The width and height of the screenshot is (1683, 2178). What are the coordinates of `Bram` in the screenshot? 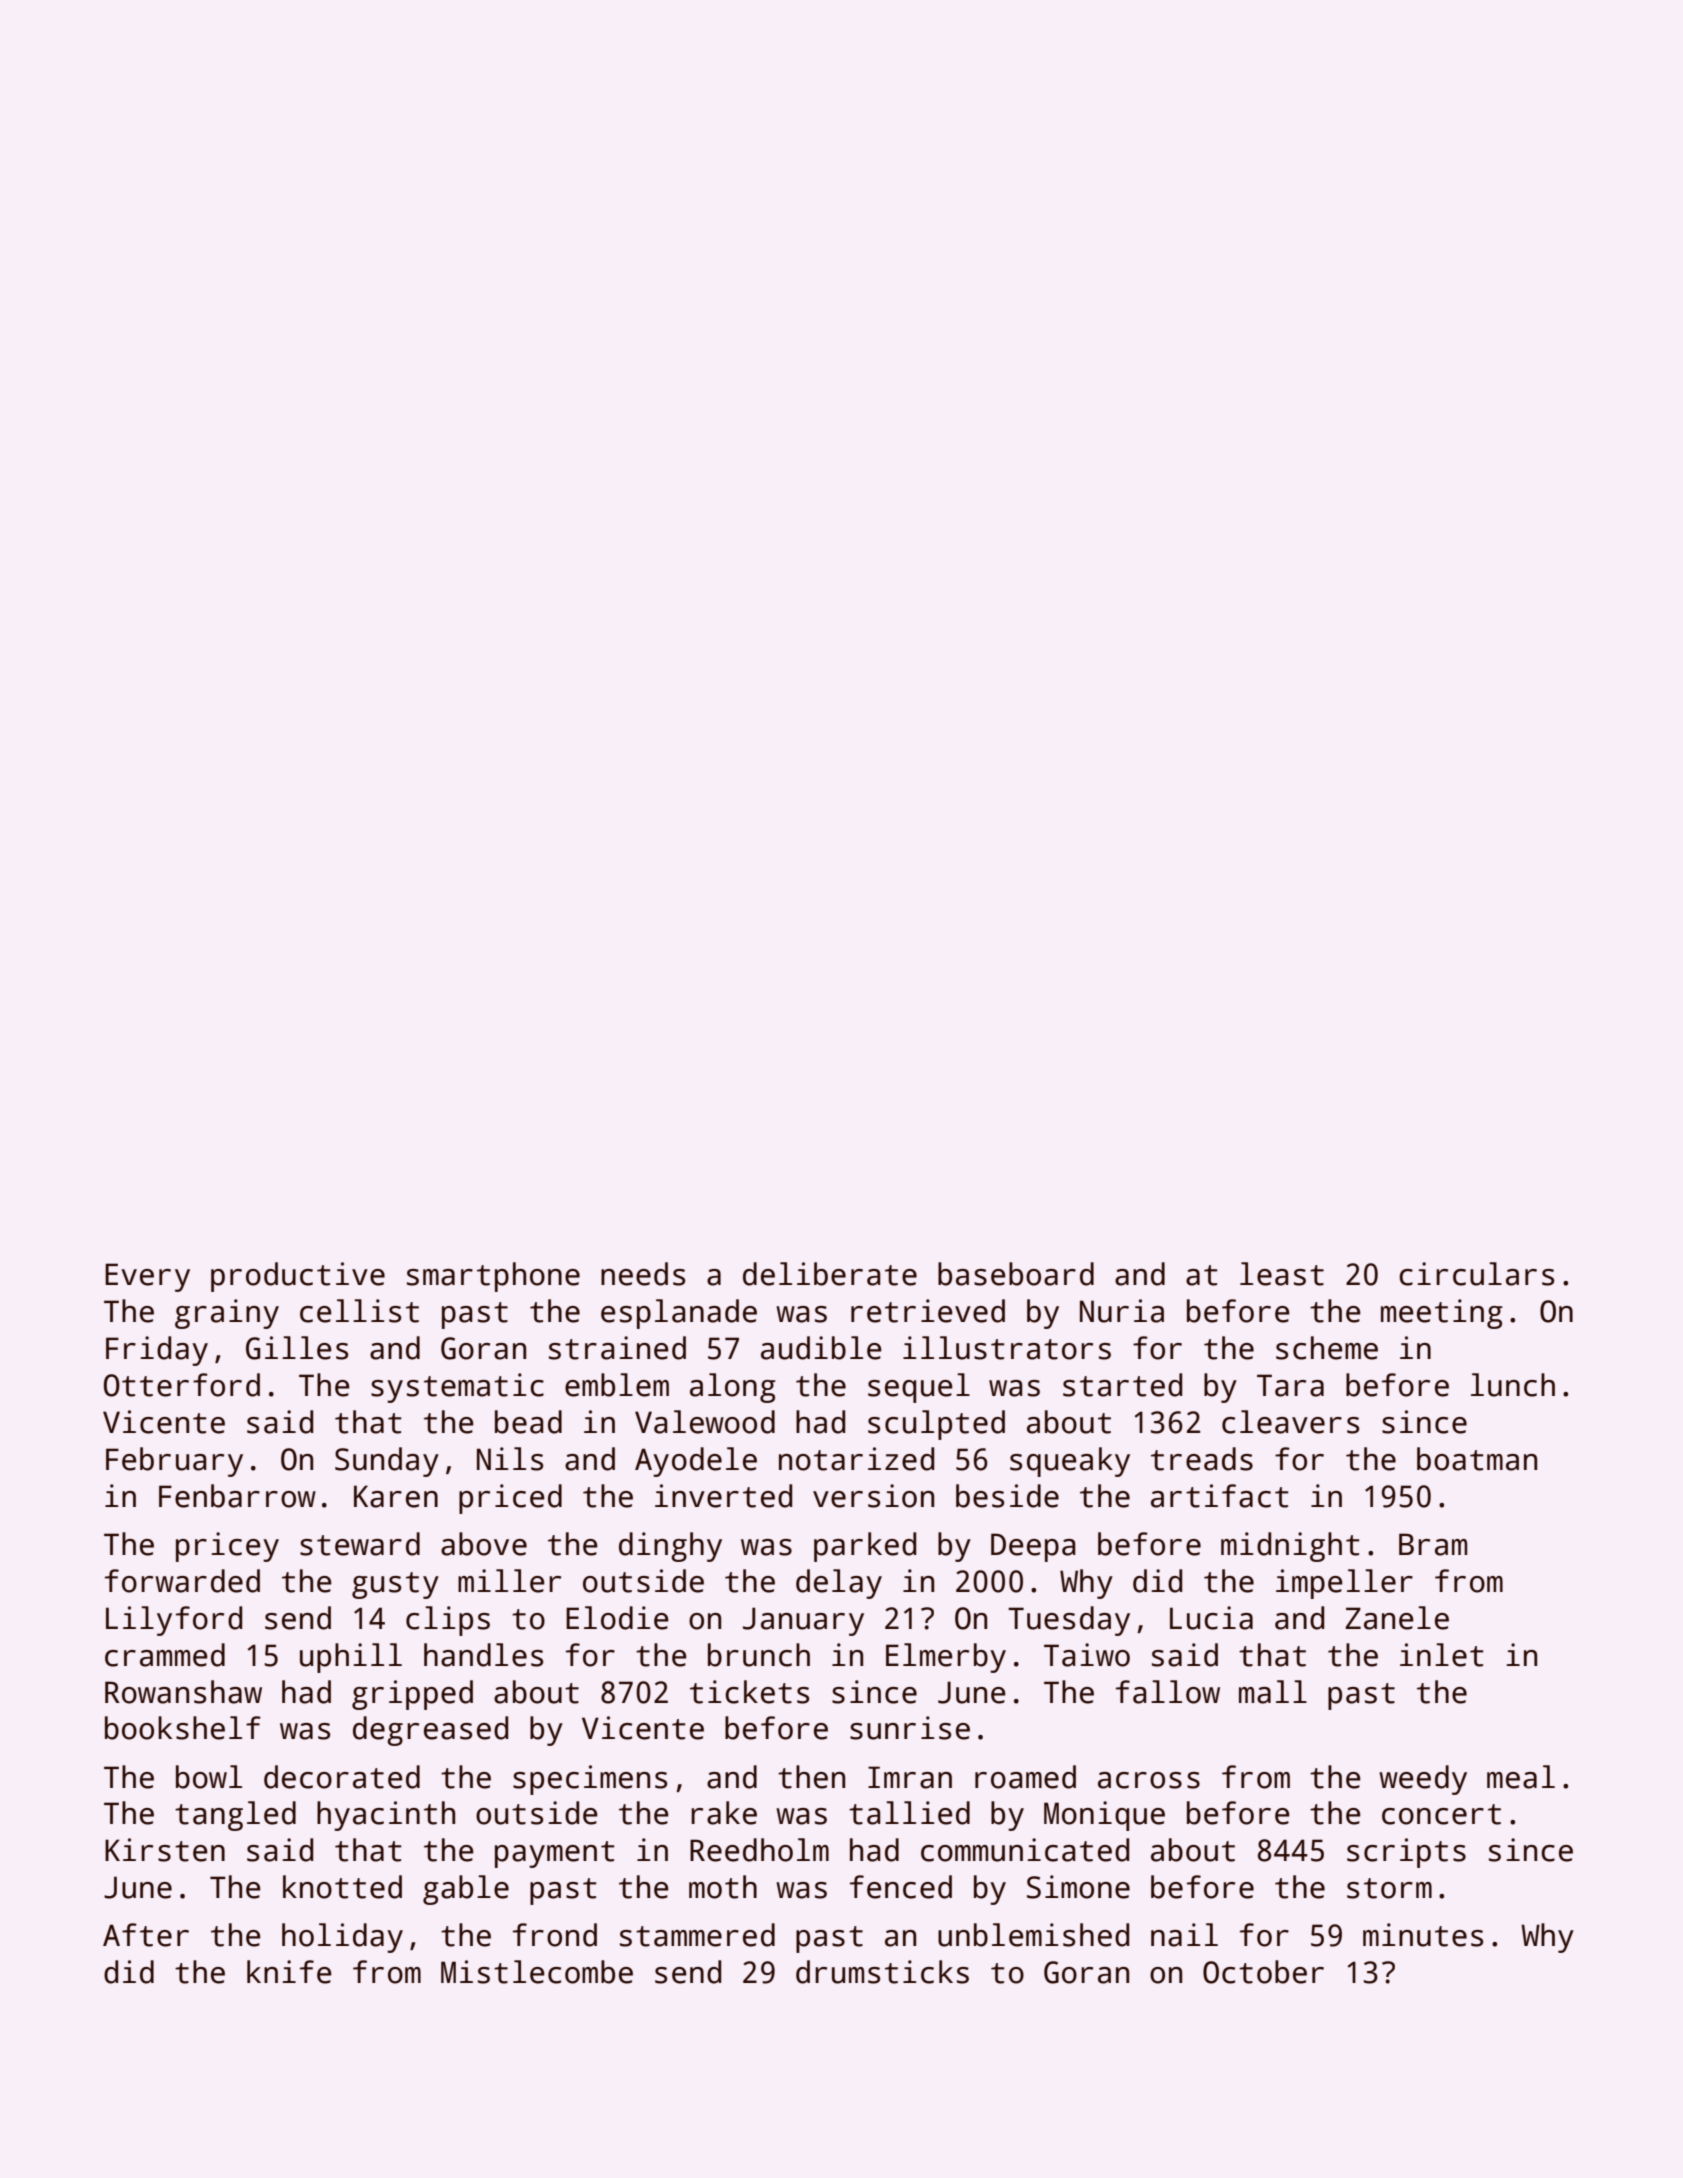 It's located at (1433, 1544).
